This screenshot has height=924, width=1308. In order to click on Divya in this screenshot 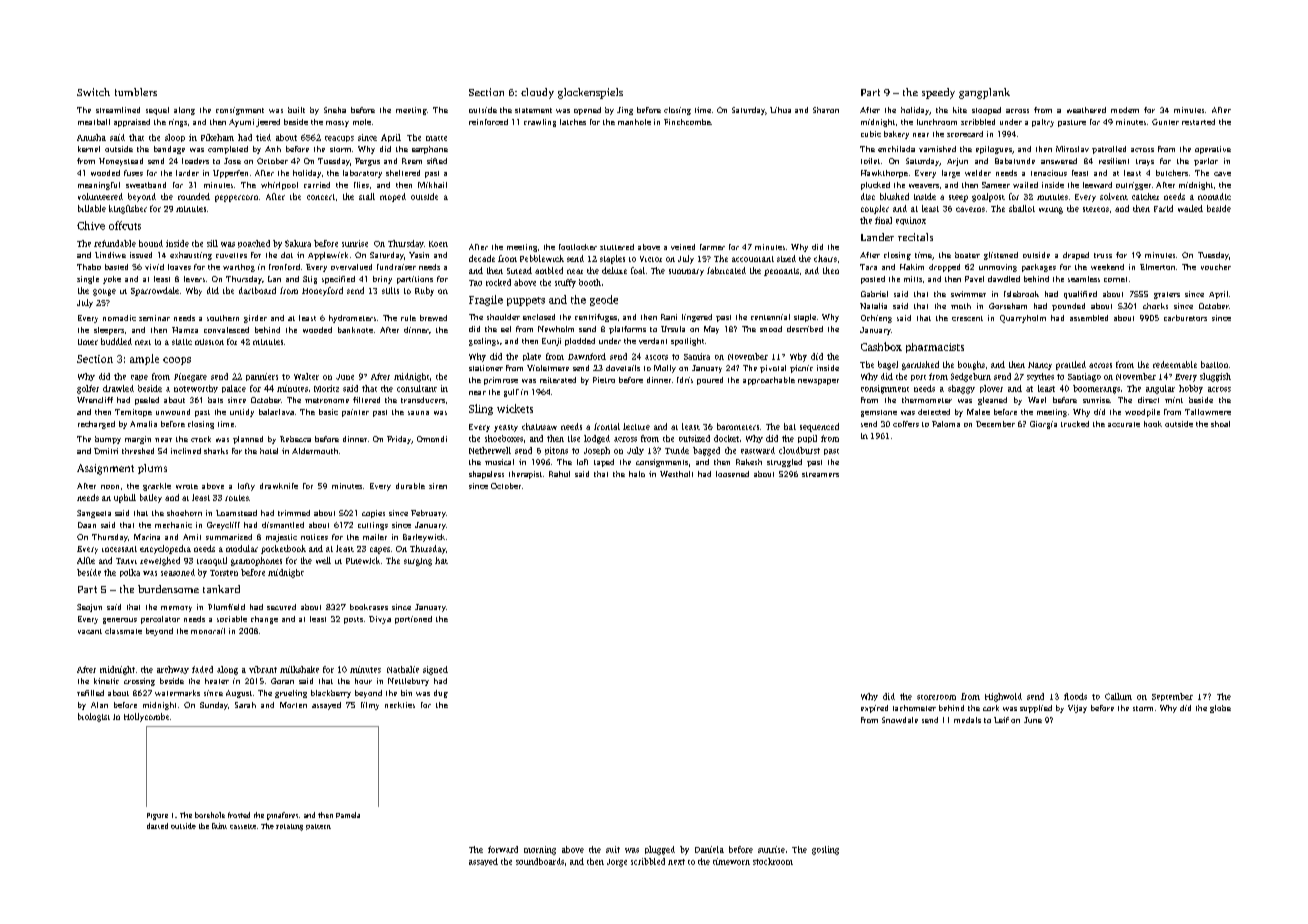, I will do `click(380, 620)`.
